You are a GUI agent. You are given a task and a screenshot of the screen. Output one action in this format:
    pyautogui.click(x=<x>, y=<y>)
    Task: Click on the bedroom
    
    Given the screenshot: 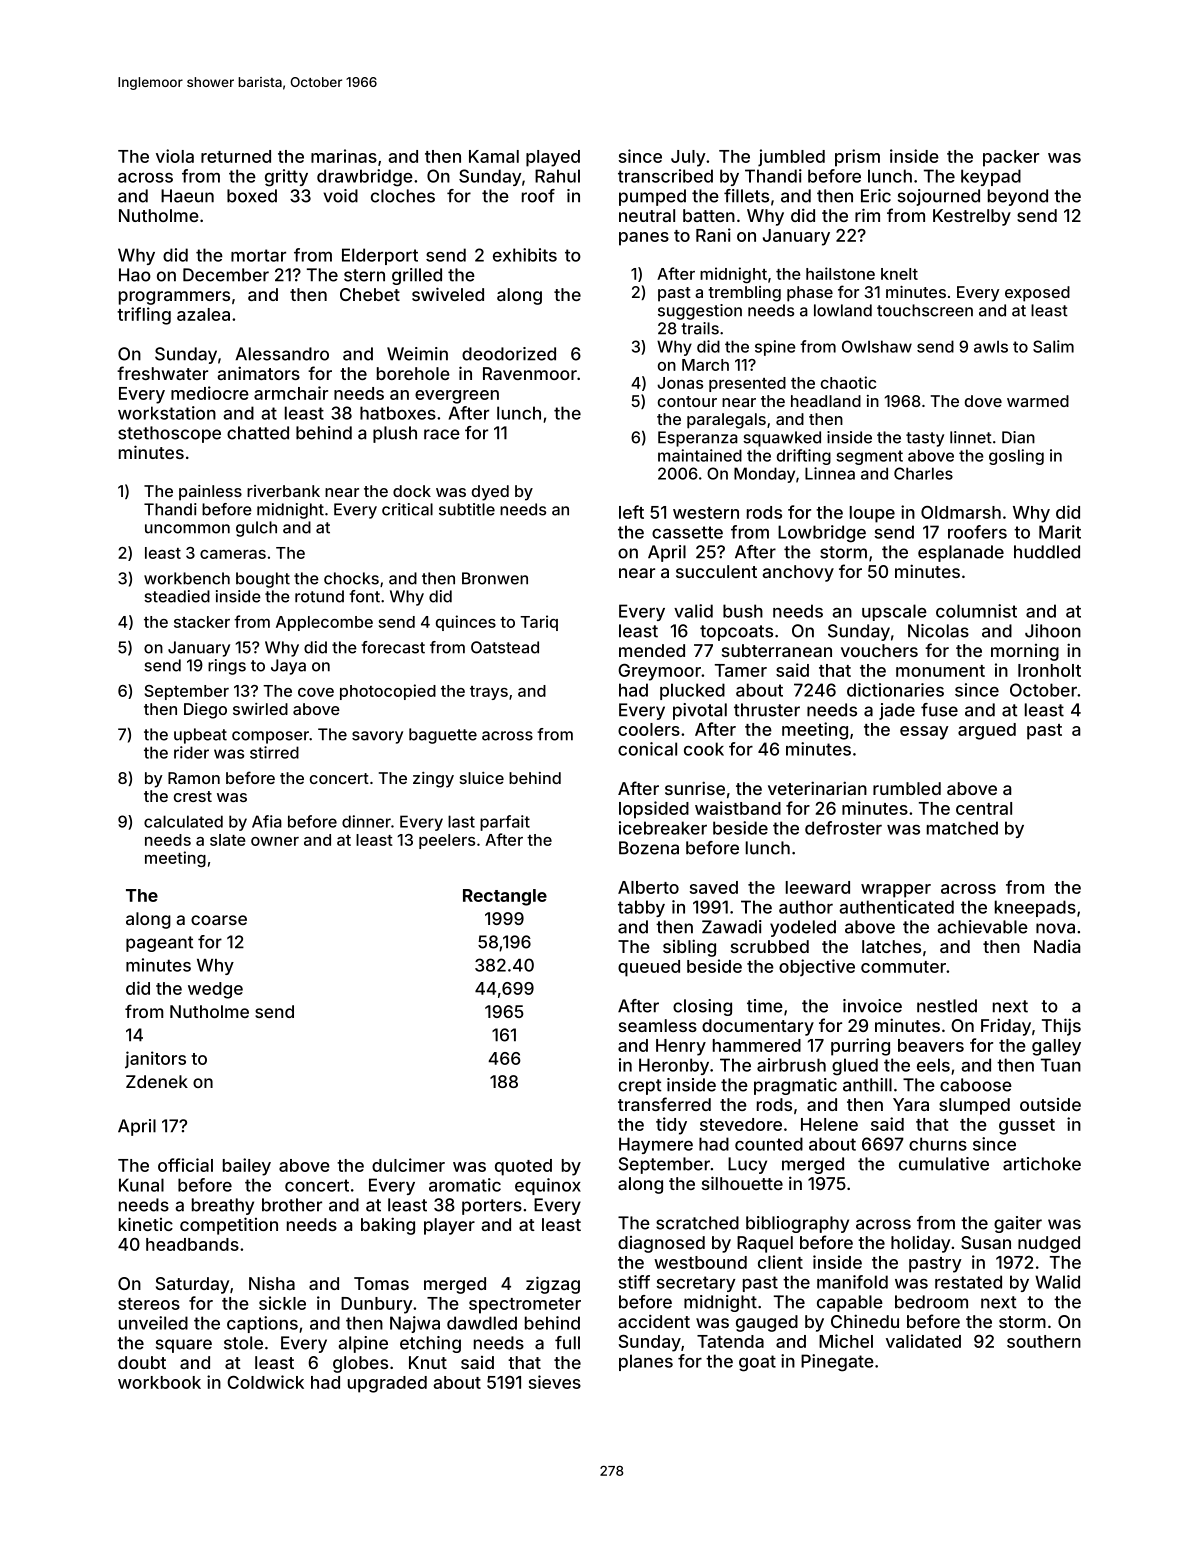 What is the action you would take?
    pyautogui.click(x=931, y=1302)
